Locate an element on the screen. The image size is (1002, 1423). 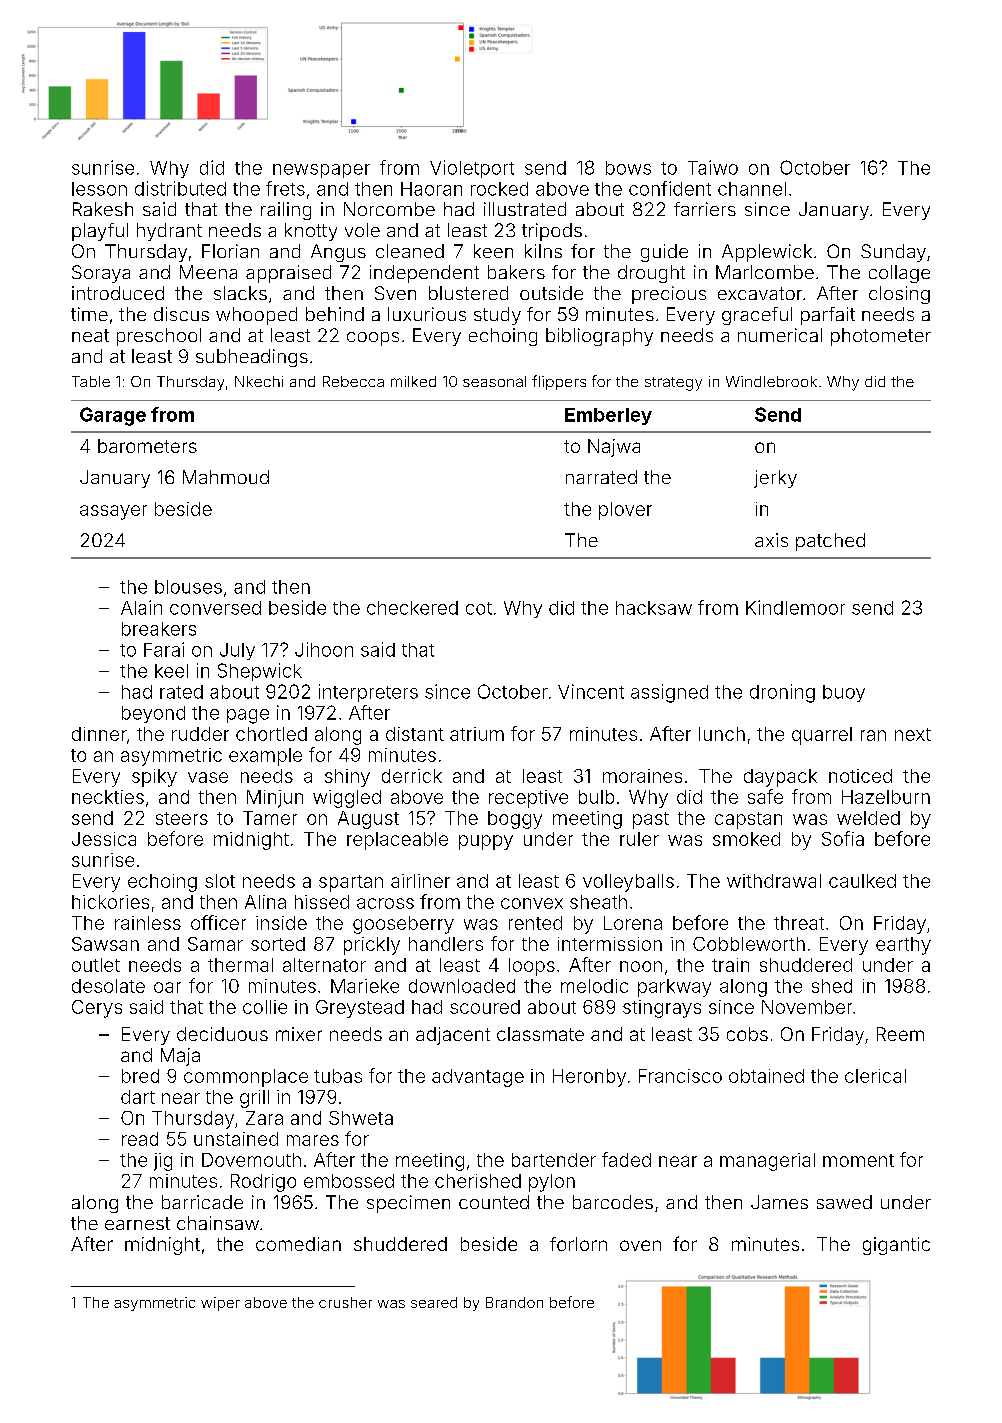
Alain is located at coordinates (141, 607).
